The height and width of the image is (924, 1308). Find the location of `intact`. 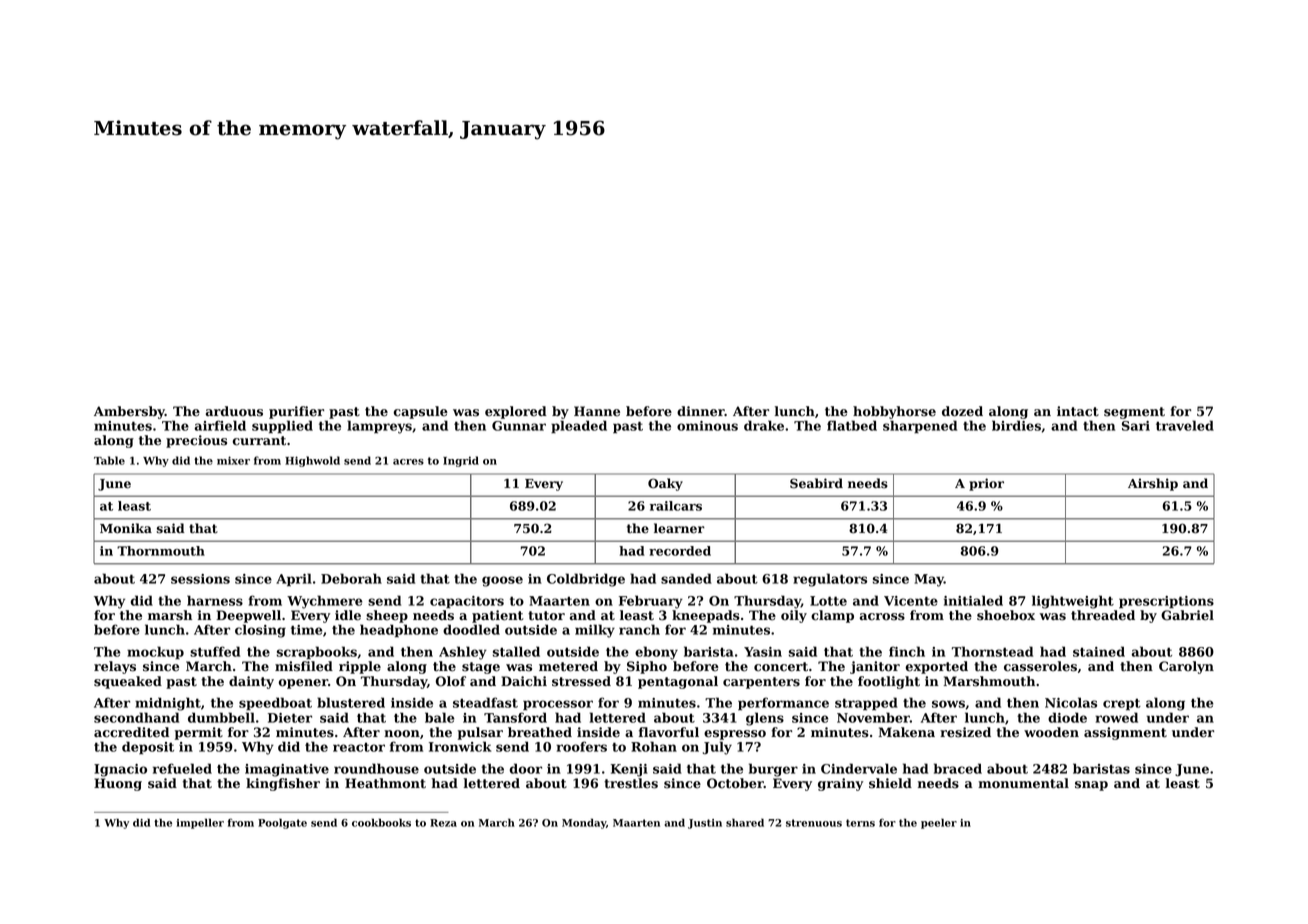

intact is located at coordinates (1078, 411).
